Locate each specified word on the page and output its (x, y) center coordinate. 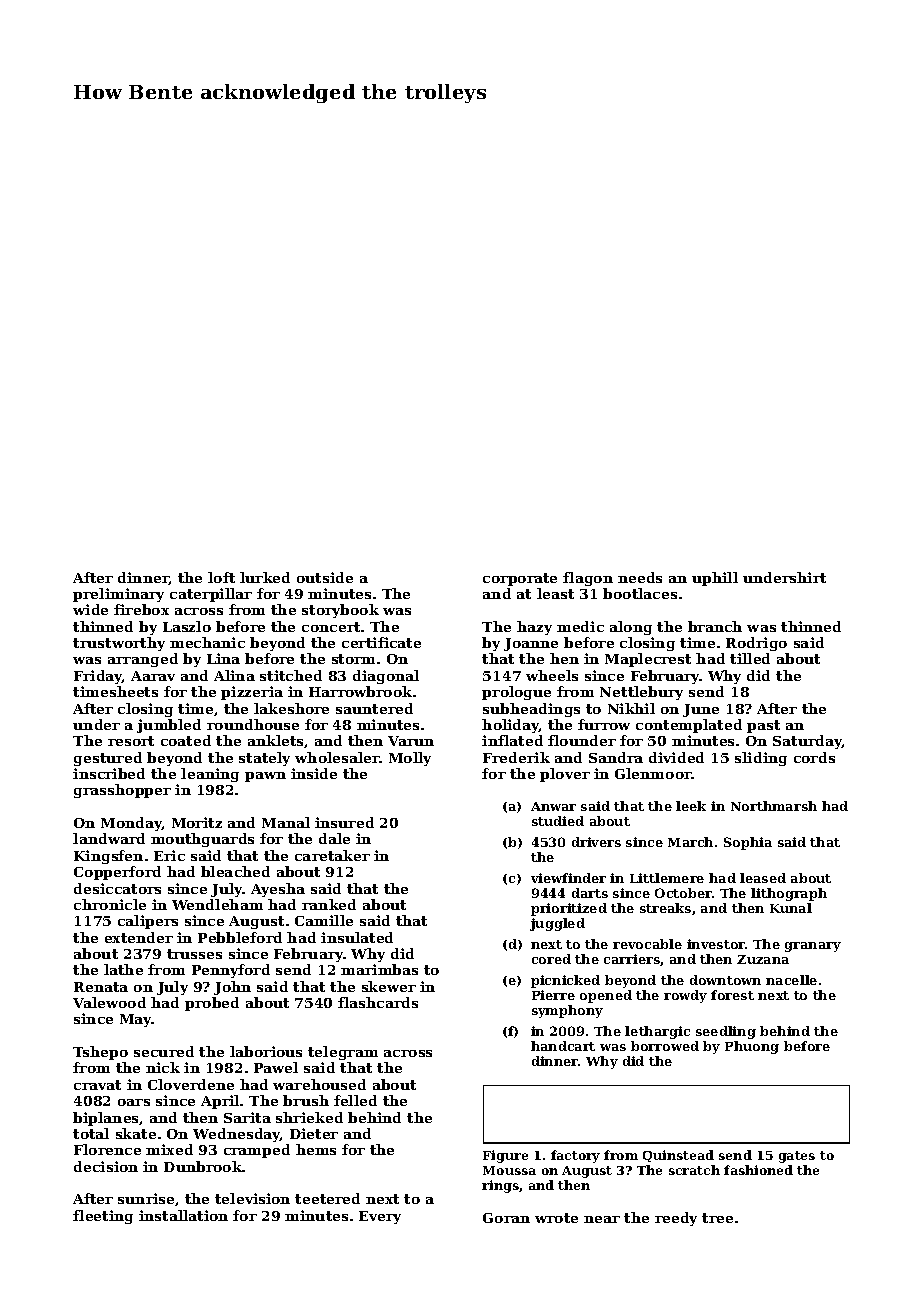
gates (797, 1157)
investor (716, 944)
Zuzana (763, 959)
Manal (286, 822)
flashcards (378, 1002)
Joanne (531, 644)
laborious (266, 1051)
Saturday (807, 742)
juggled (557, 924)
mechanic (207, 642)
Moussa (509, 1170)
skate (136, 1133)
